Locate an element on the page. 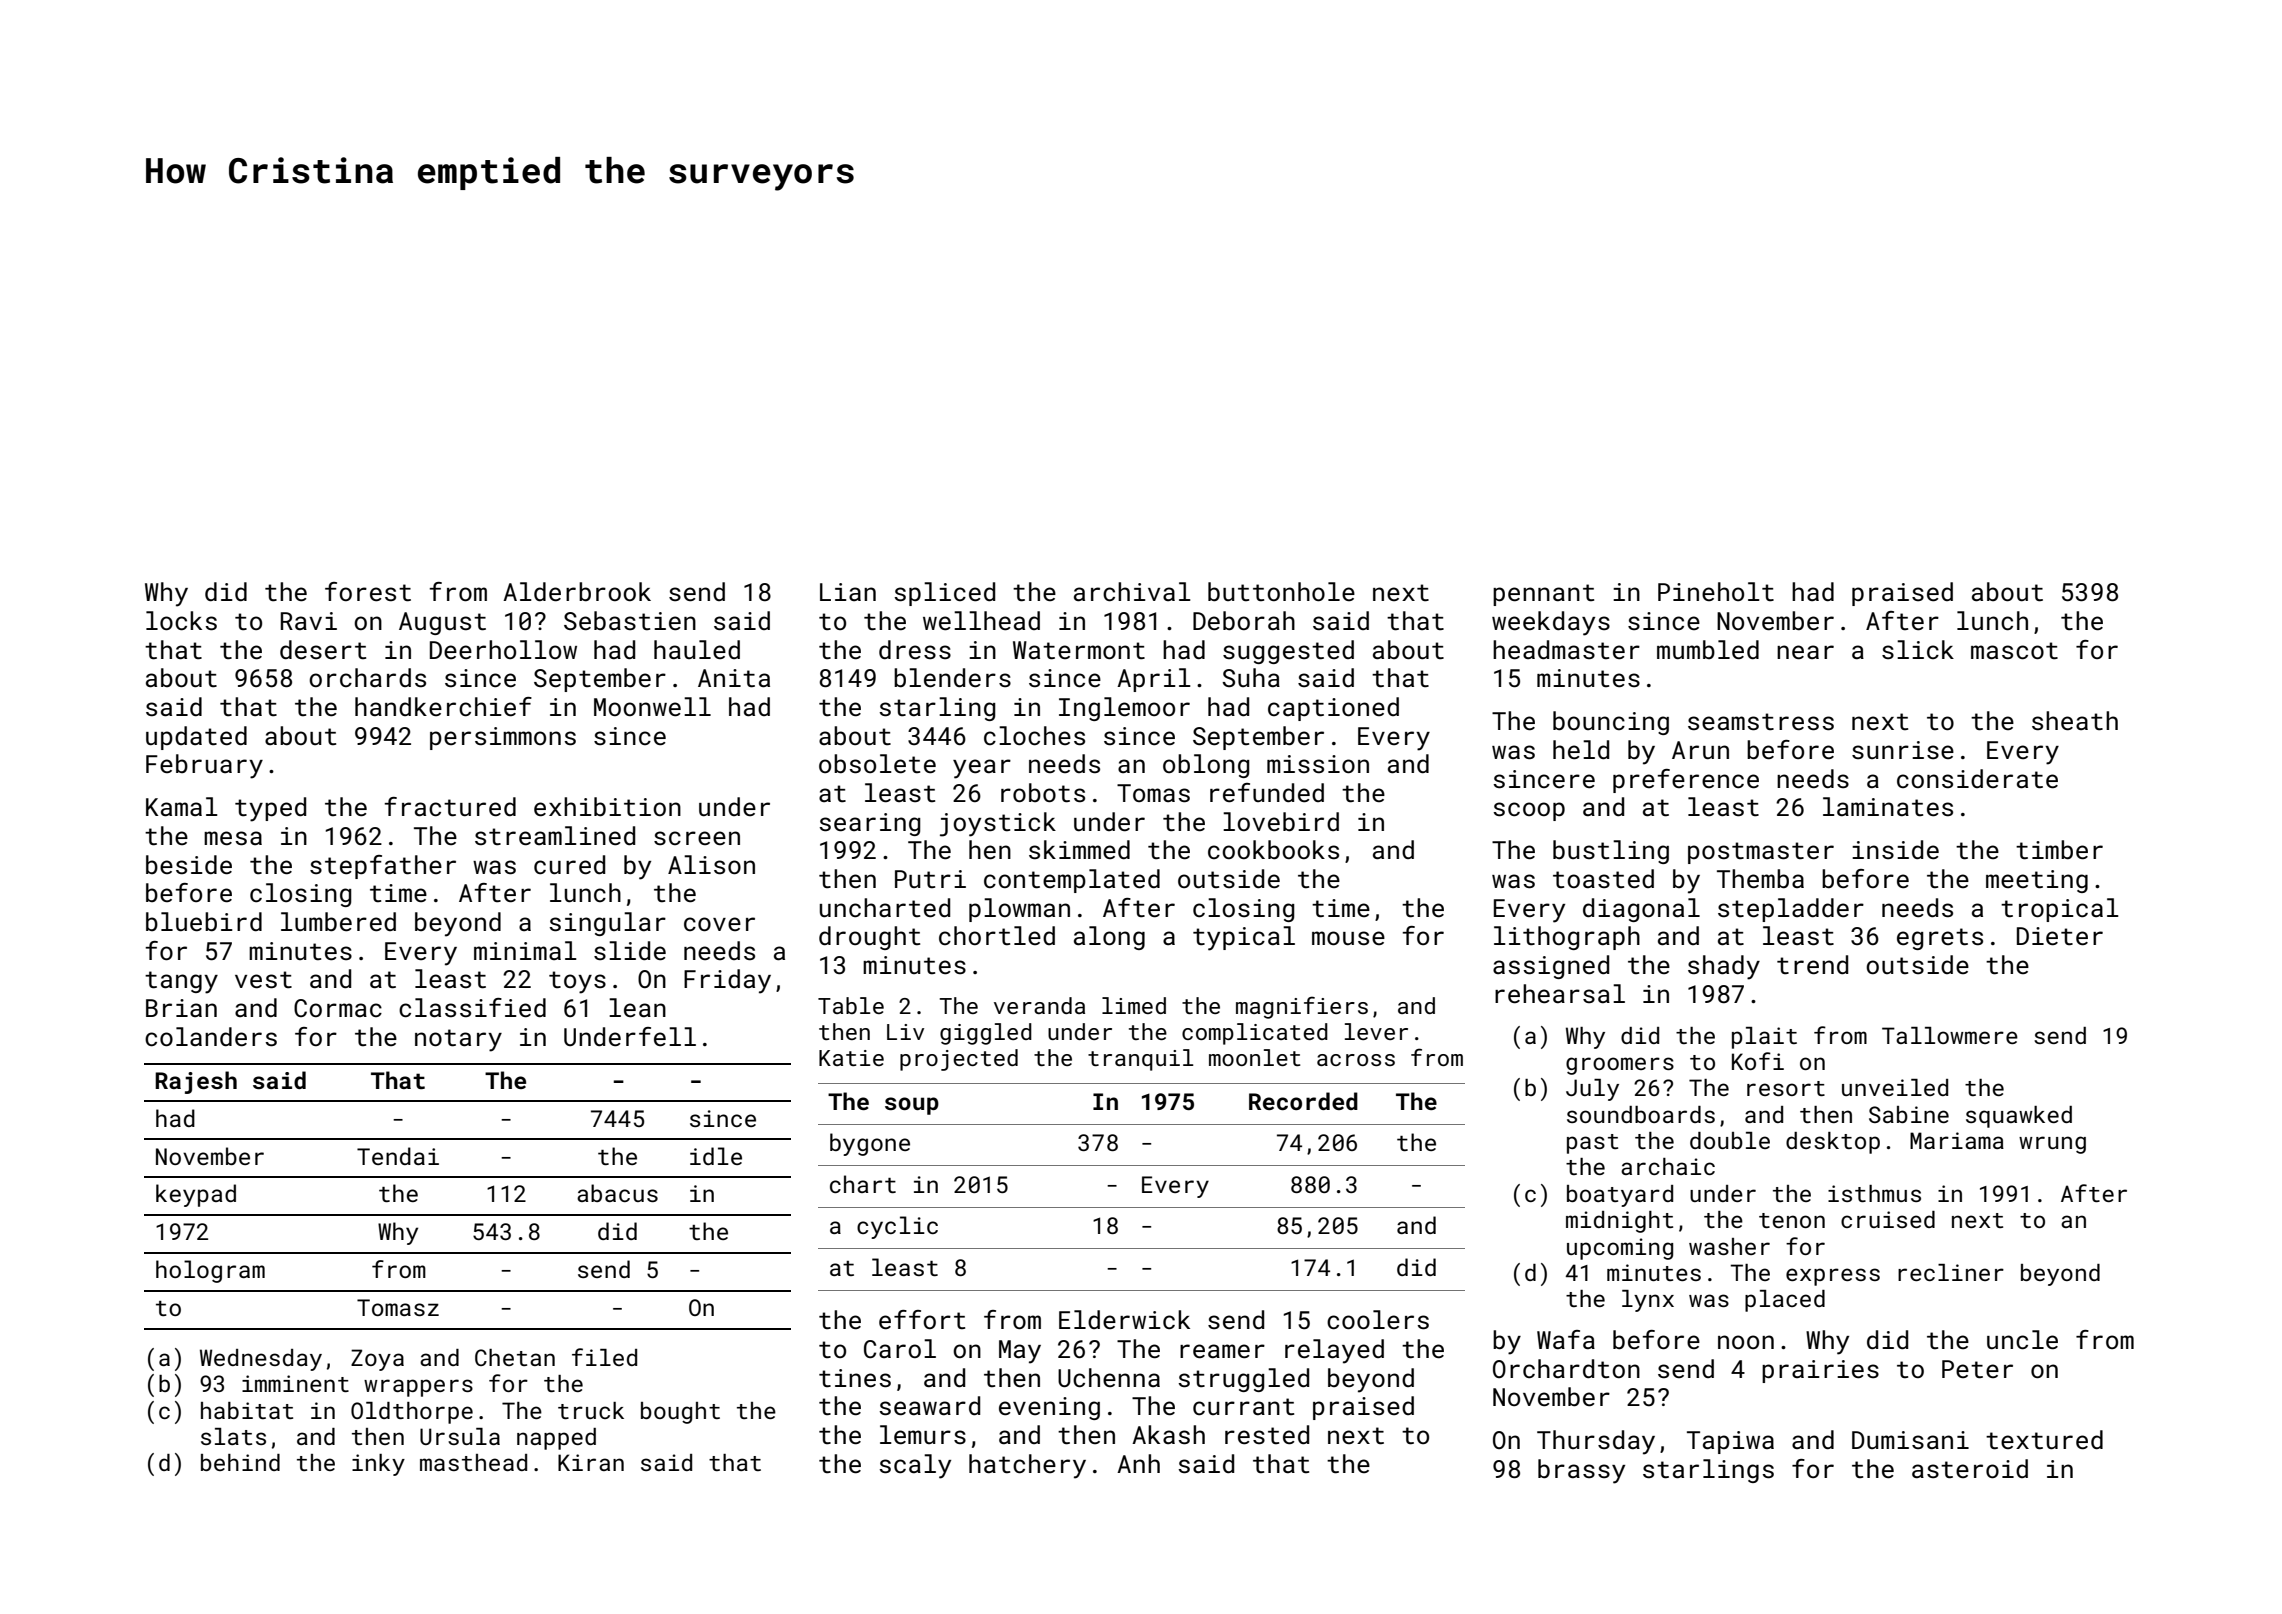 Image resolution: width=2282 pixels, height=1614 pixels. truck is located at coordinates (591, 1410).
